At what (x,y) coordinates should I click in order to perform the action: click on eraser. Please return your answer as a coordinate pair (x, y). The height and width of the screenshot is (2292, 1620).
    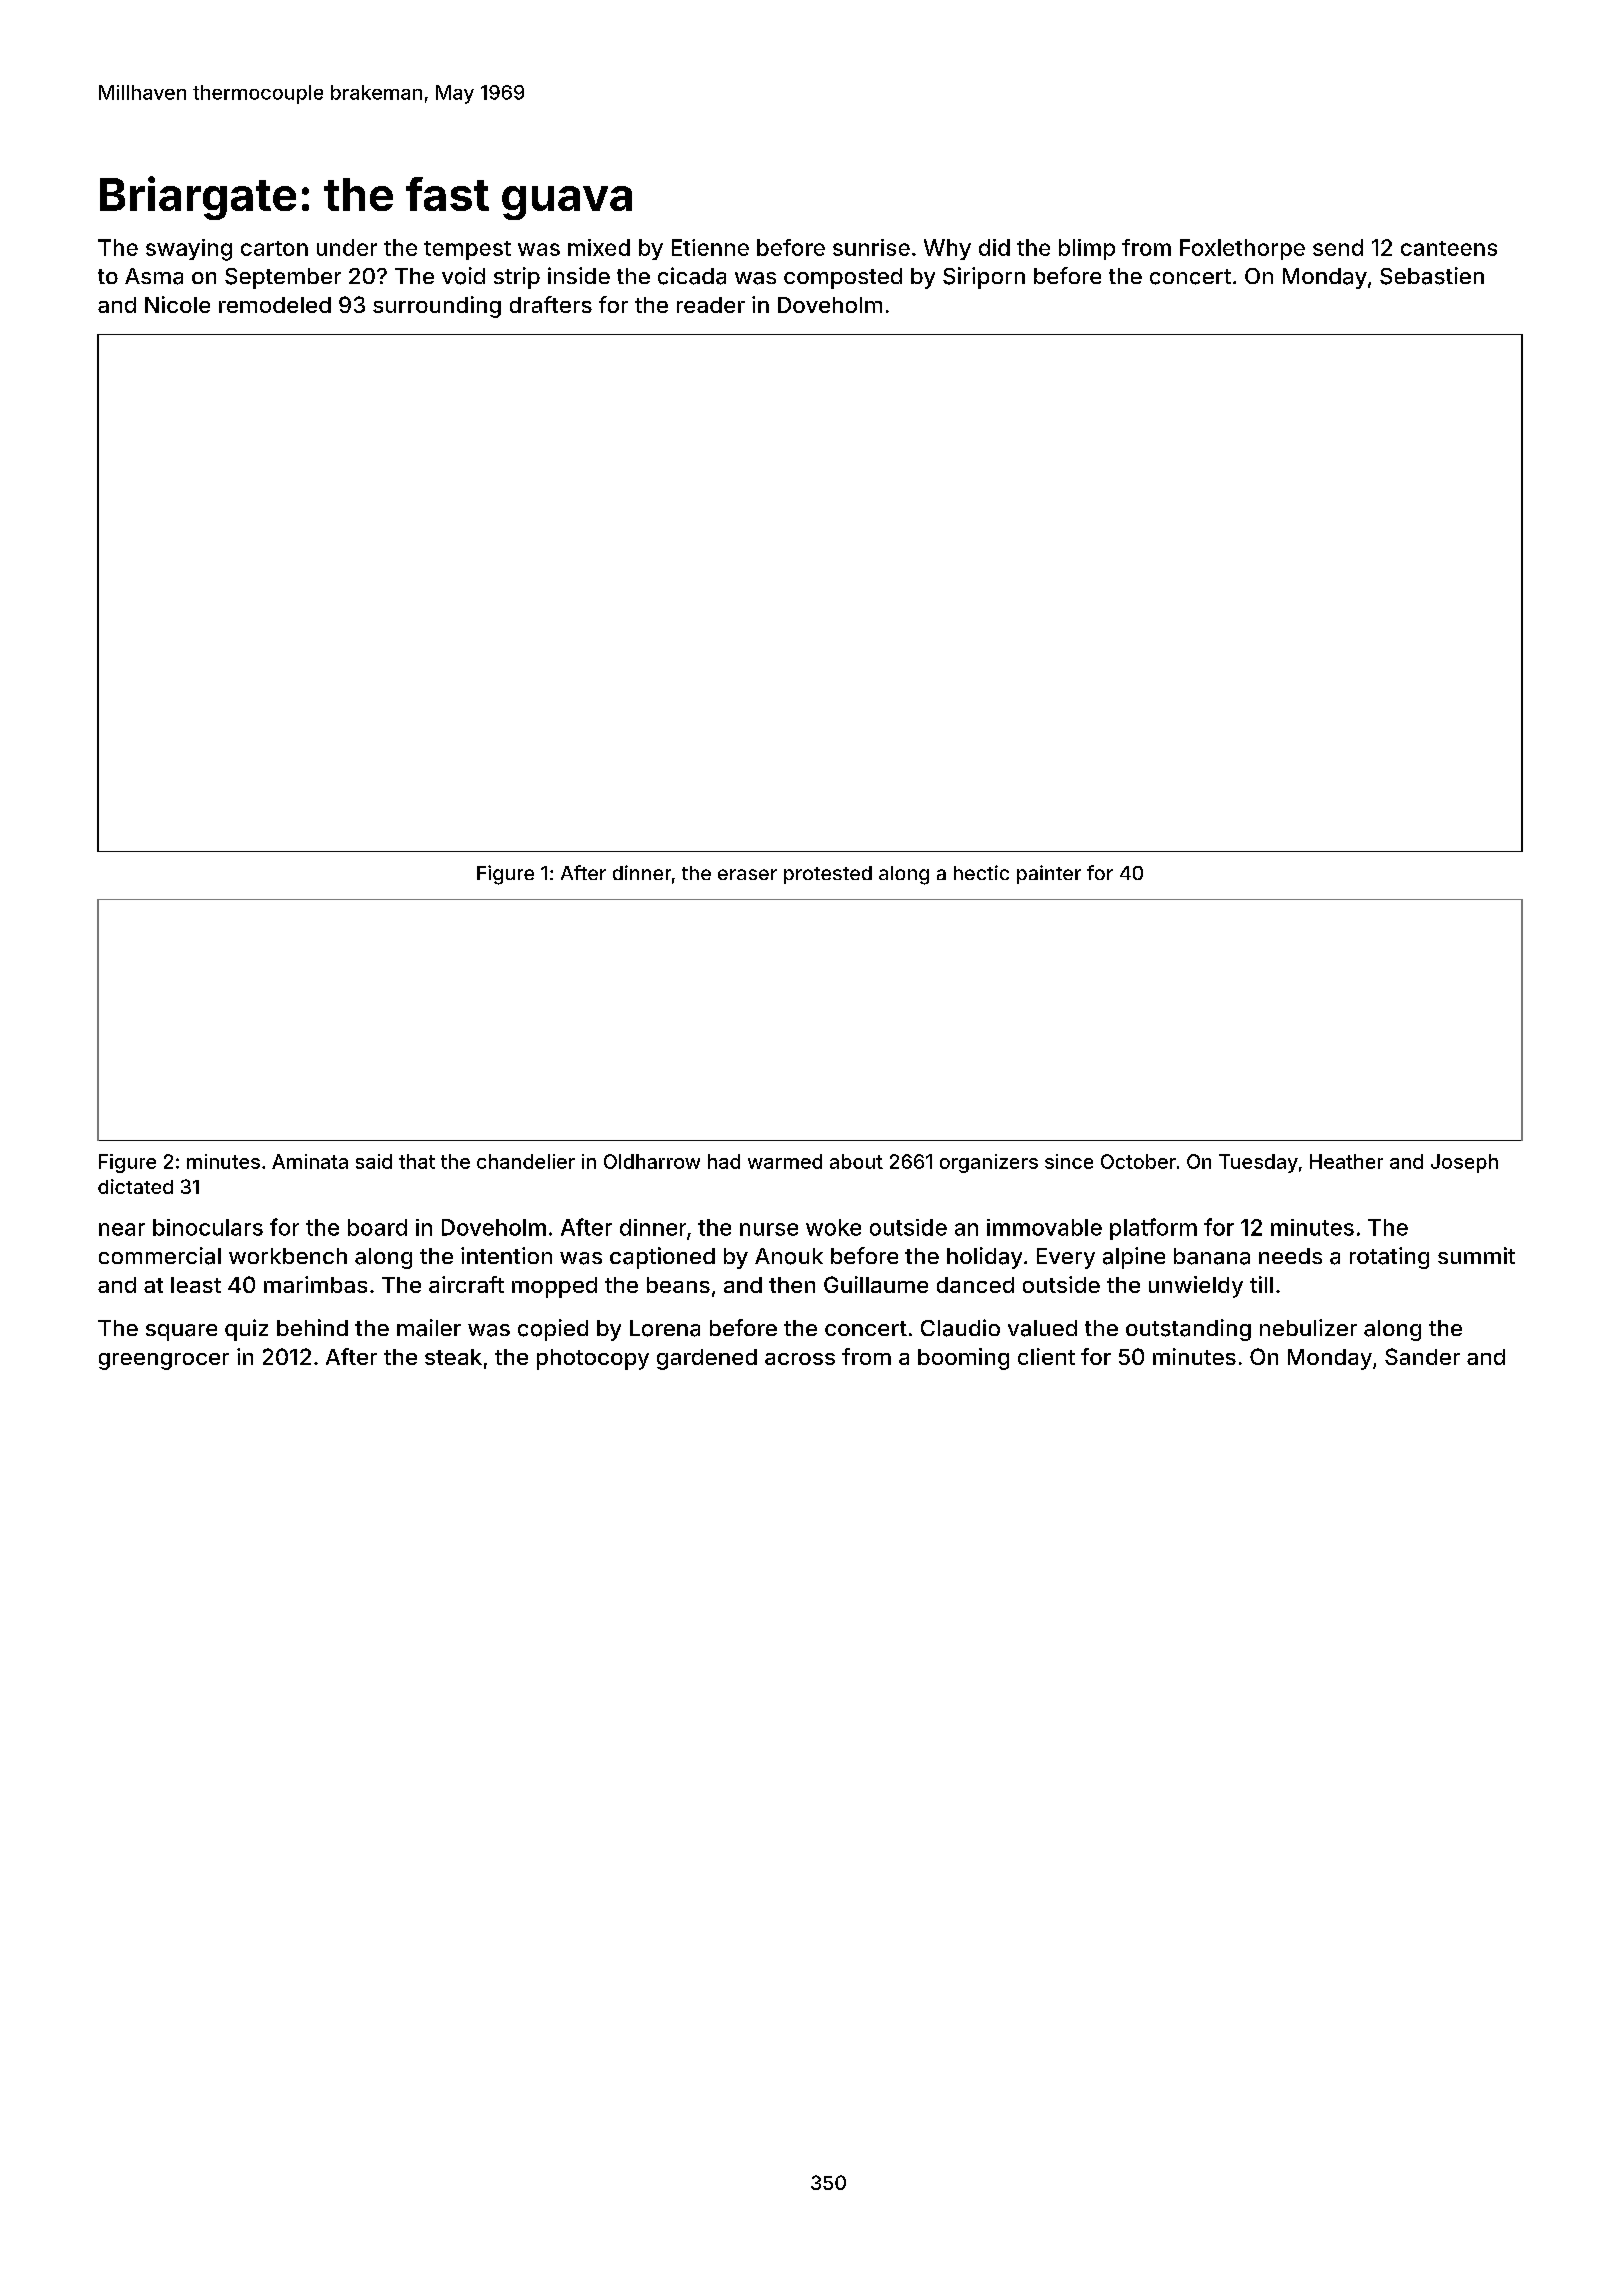
    Looking at the image, I should click on (747, 874).
